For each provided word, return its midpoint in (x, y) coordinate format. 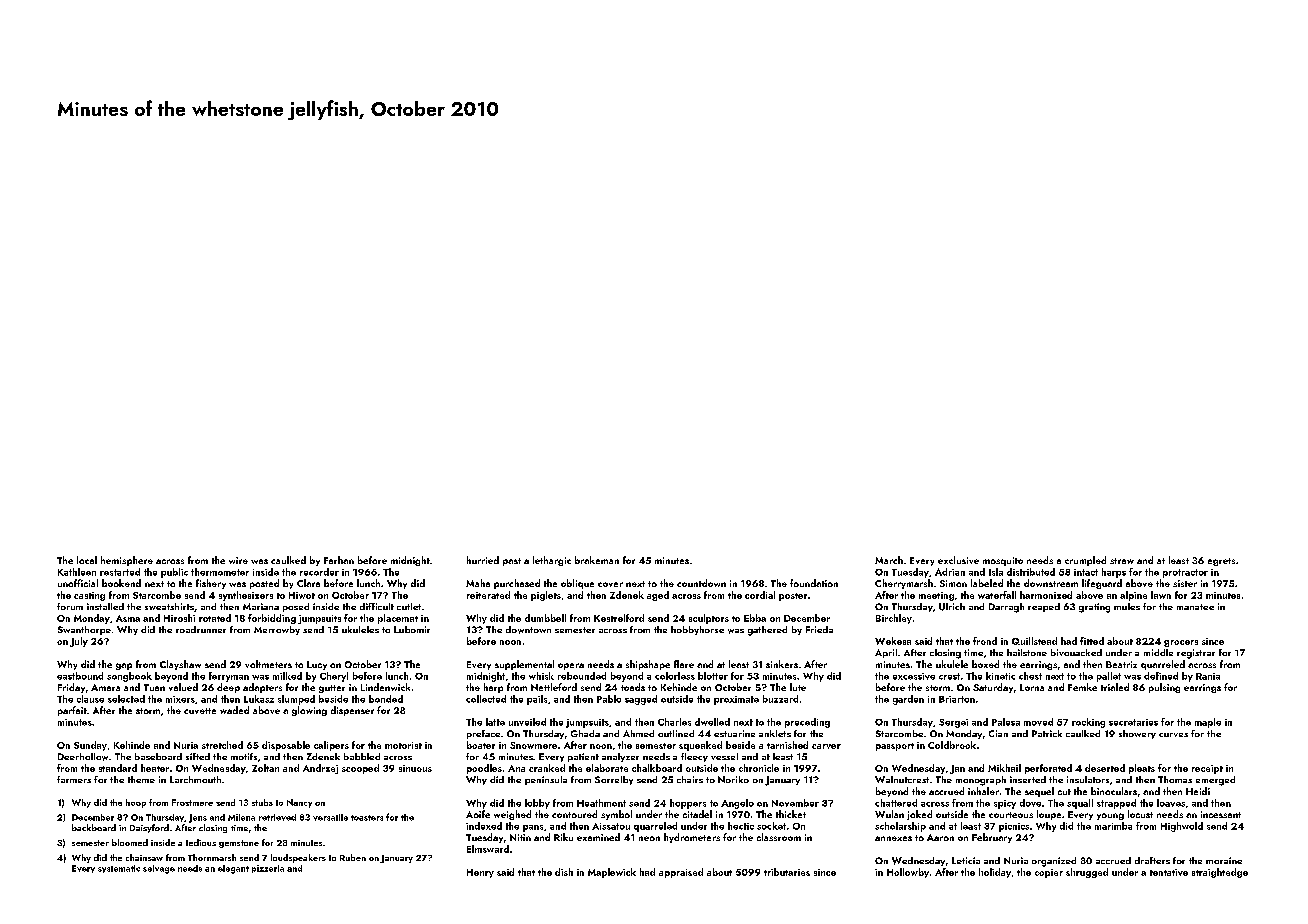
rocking (1088, 723)
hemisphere (127, 561)
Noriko (733, 779)
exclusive (958, 560)
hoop (136, 803)
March (889, 560)
